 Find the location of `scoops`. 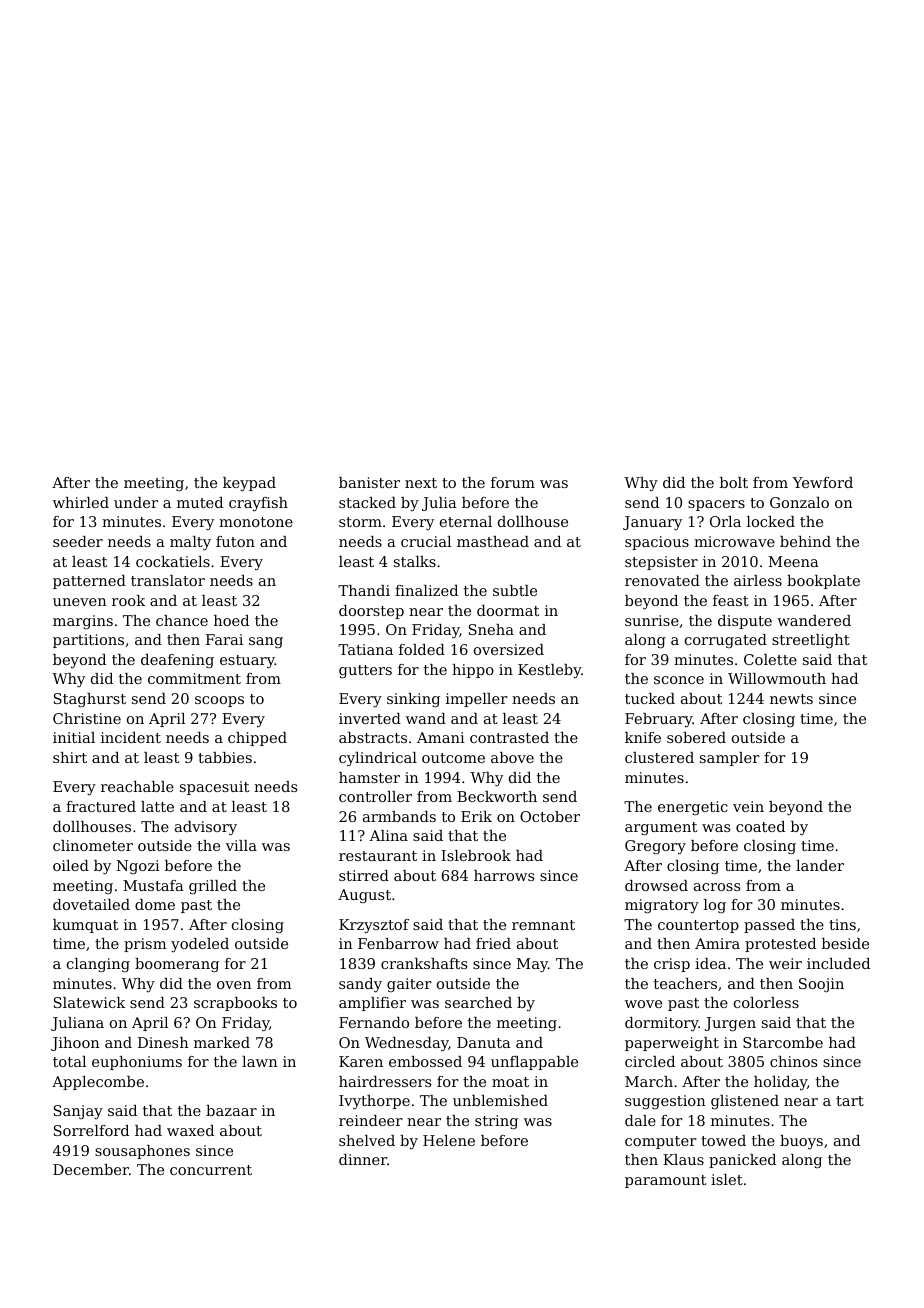

scoops is located at coordinates (219, 701).
